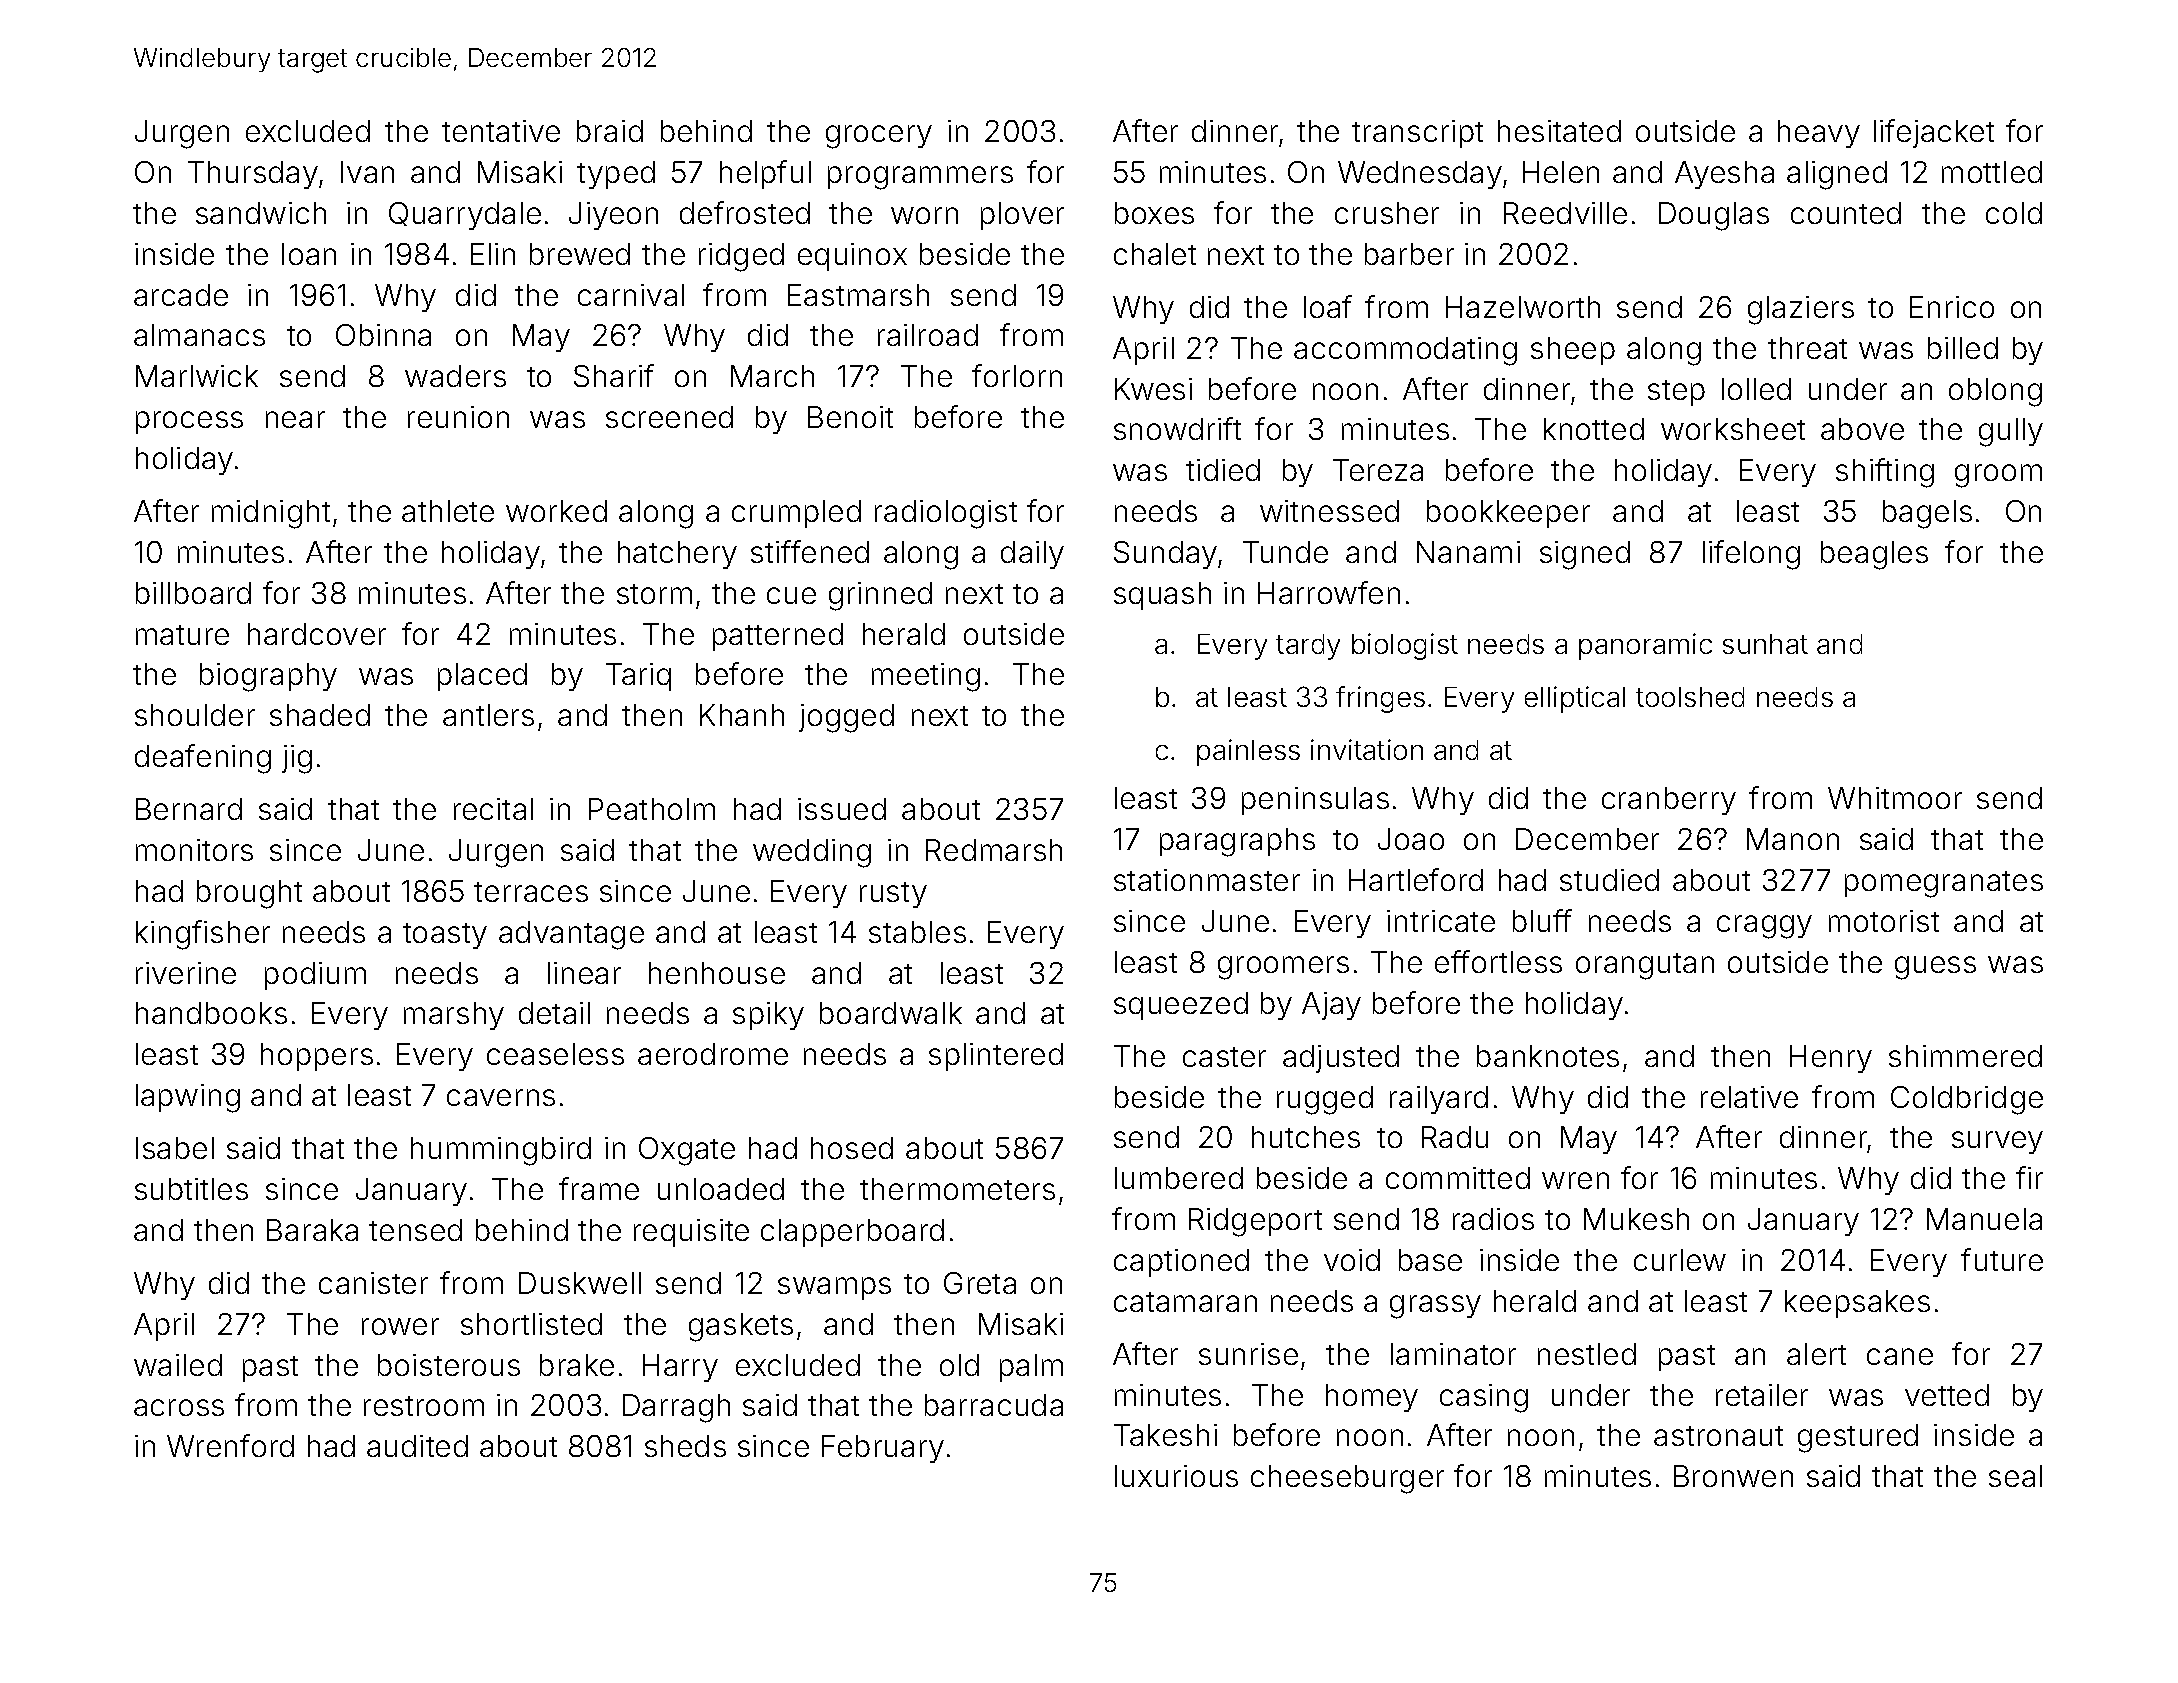  What do you see at coordinates (1559, 131) in the document?
I see `hesitated` at bounding box center [1559, 131].
